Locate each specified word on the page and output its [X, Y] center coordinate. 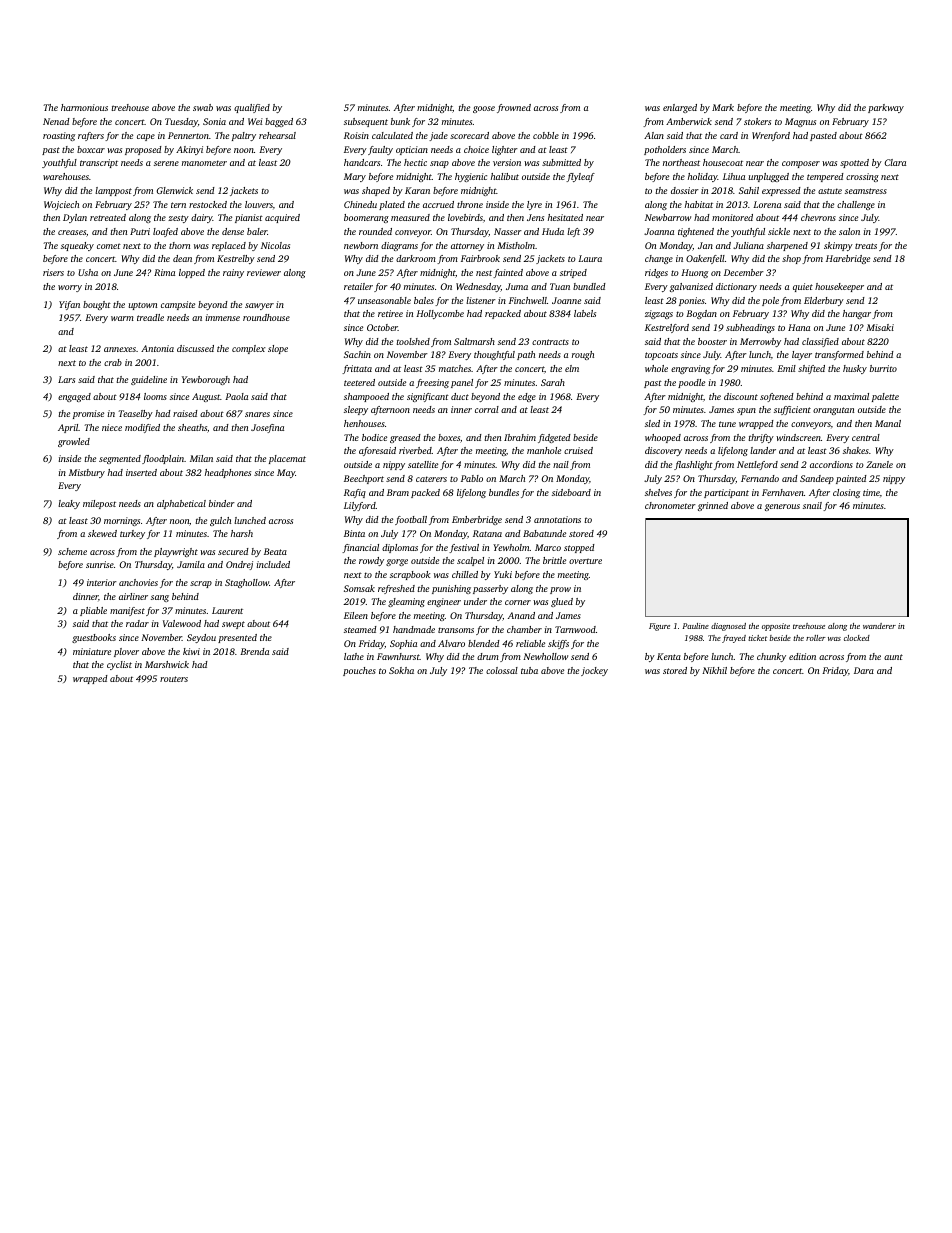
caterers [431, 479]
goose [484, 109]
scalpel [470, 561]
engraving [690, 369]
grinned [713, 506]
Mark [723, 107]
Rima [164, 272]
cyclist [119, 665]
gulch [220, 521]
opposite [776, 627]
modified [142, 428]
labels [585, 313]
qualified [252, 108]
